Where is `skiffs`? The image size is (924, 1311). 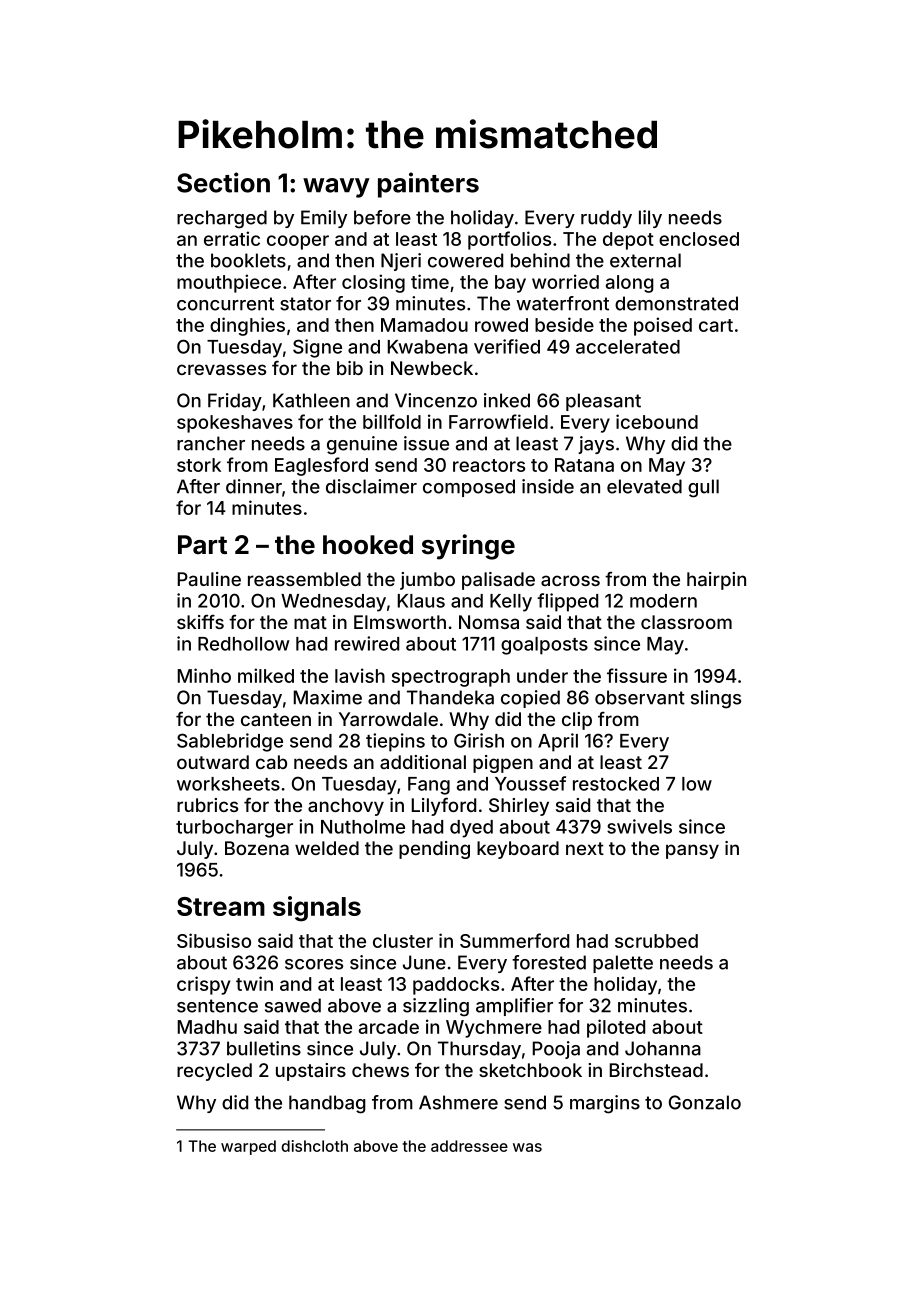
skiffs is located at coordinates (200, 622).
